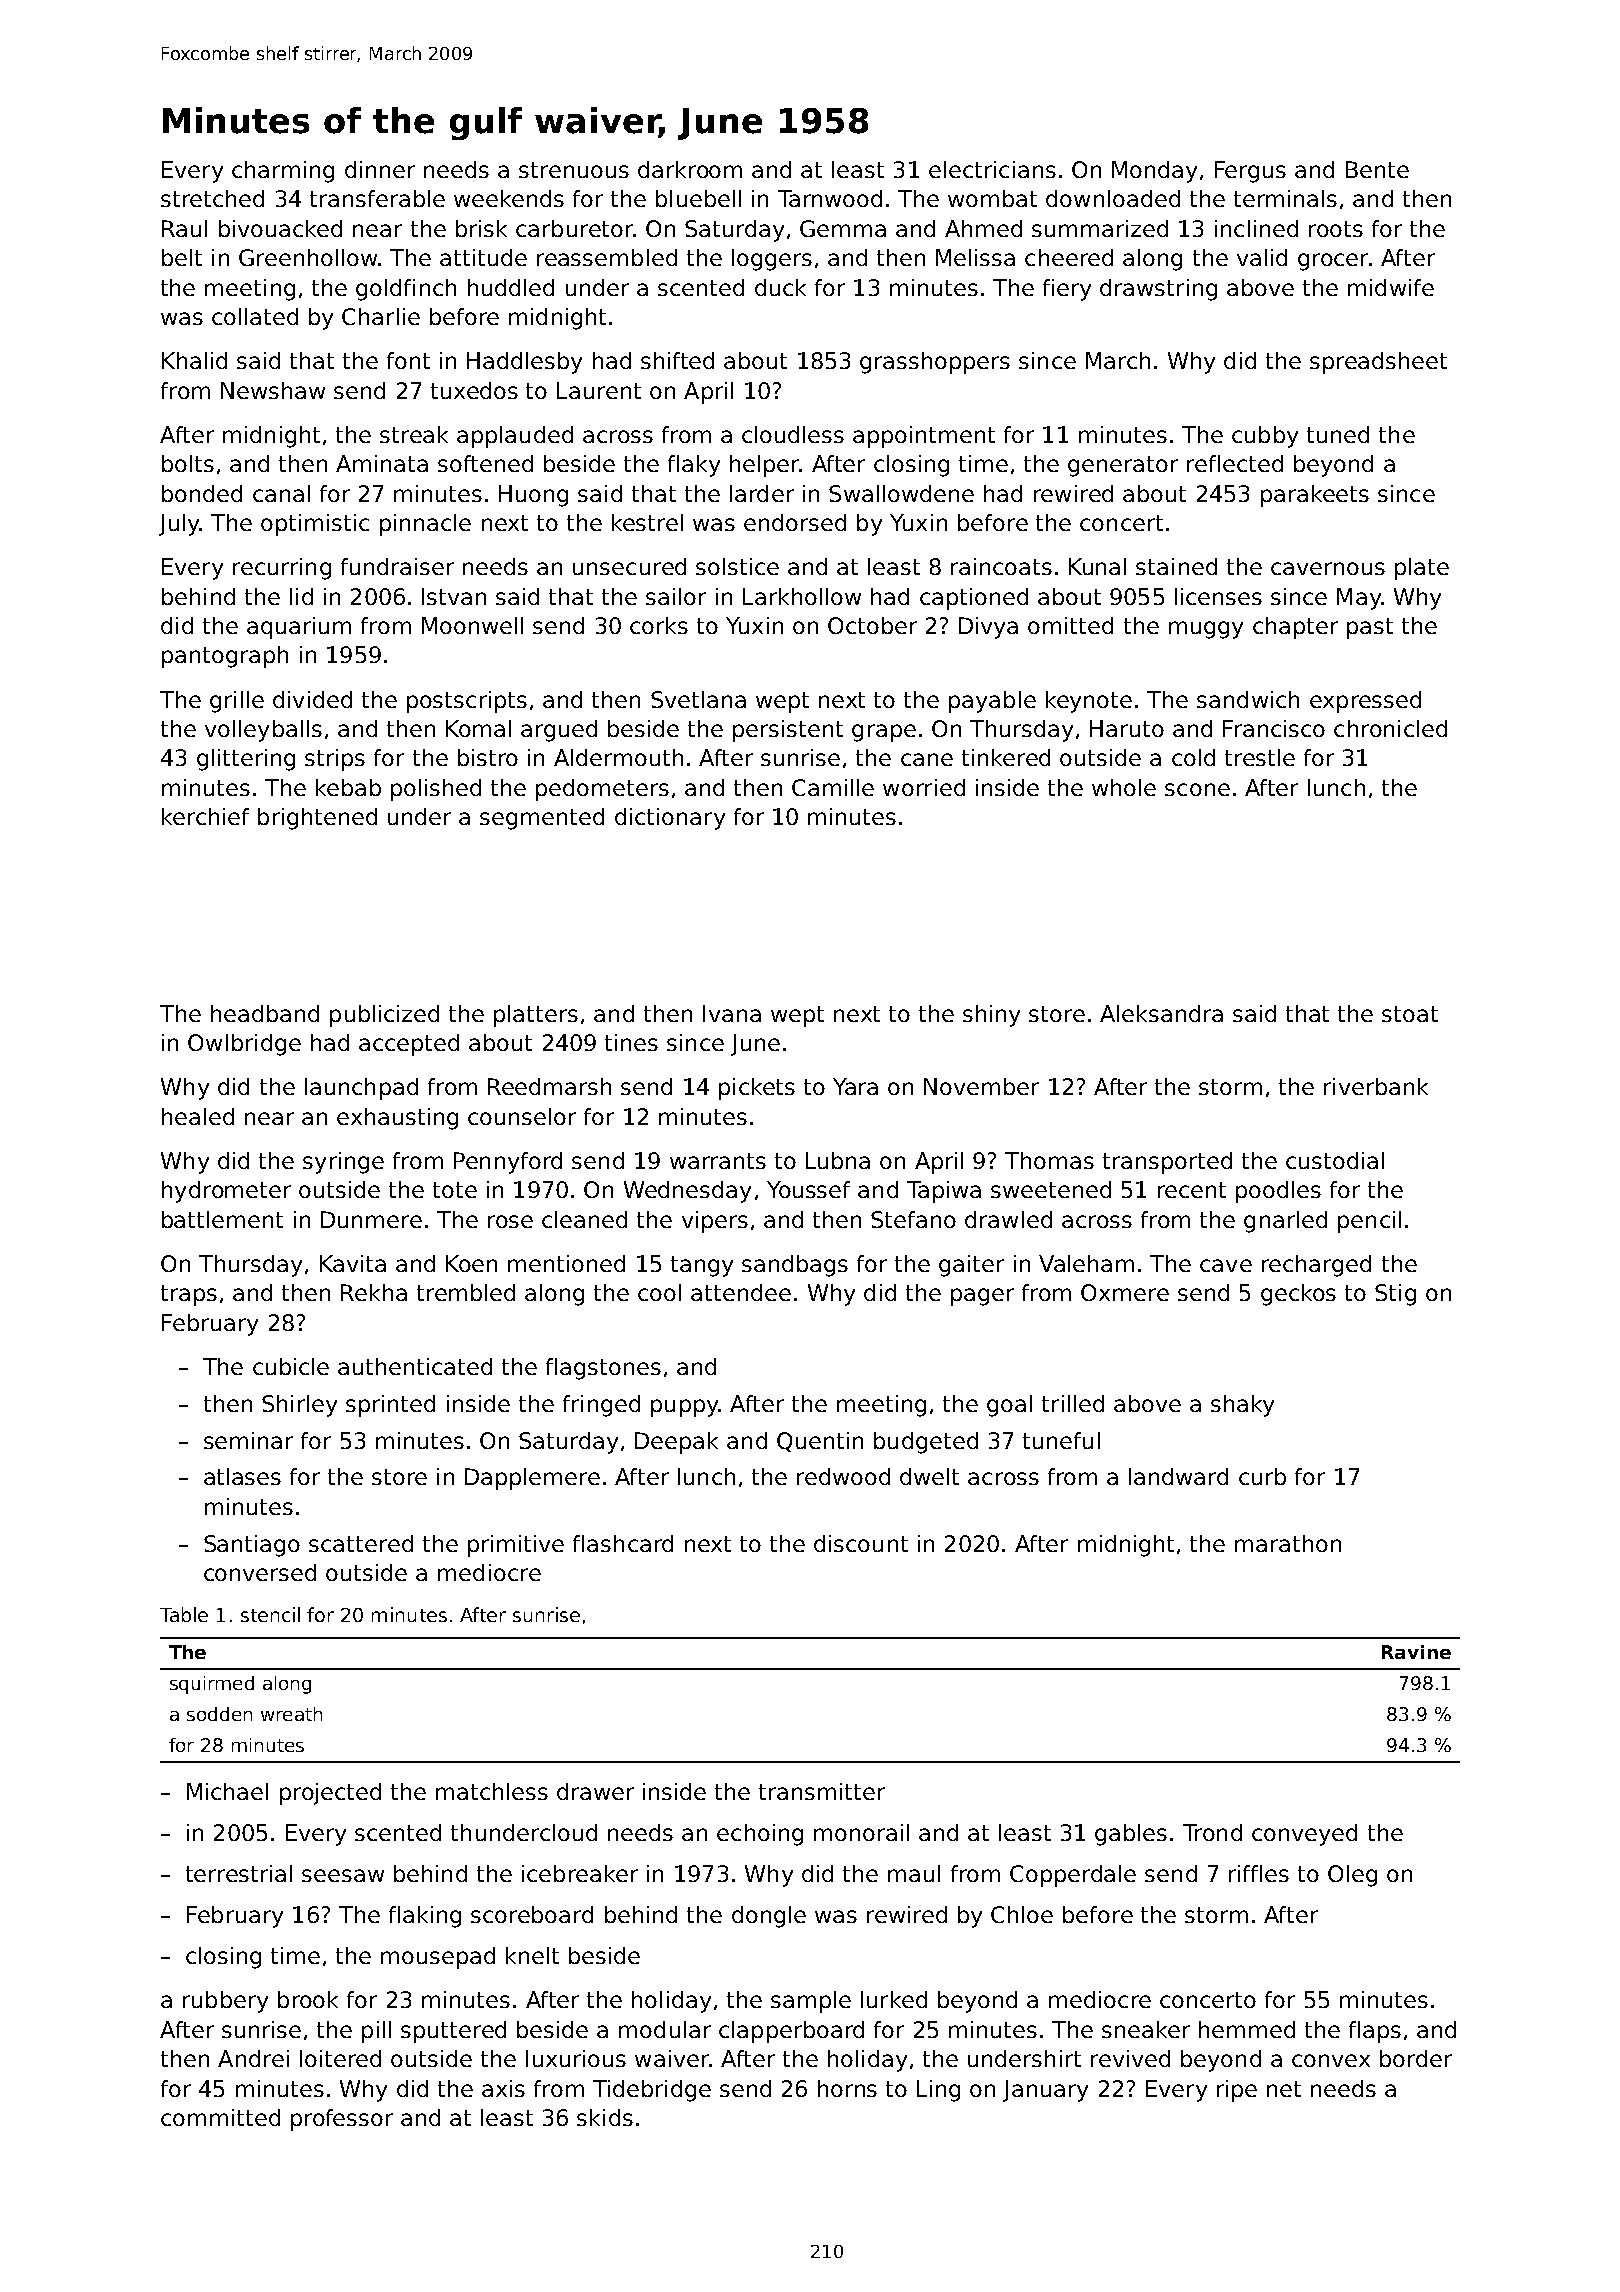 The width and height of the image is (1620, 2292). What do you see at coordinates (944, 1192) in the image?
I see `Tapiwa` at bounding box center [944, 1192].
